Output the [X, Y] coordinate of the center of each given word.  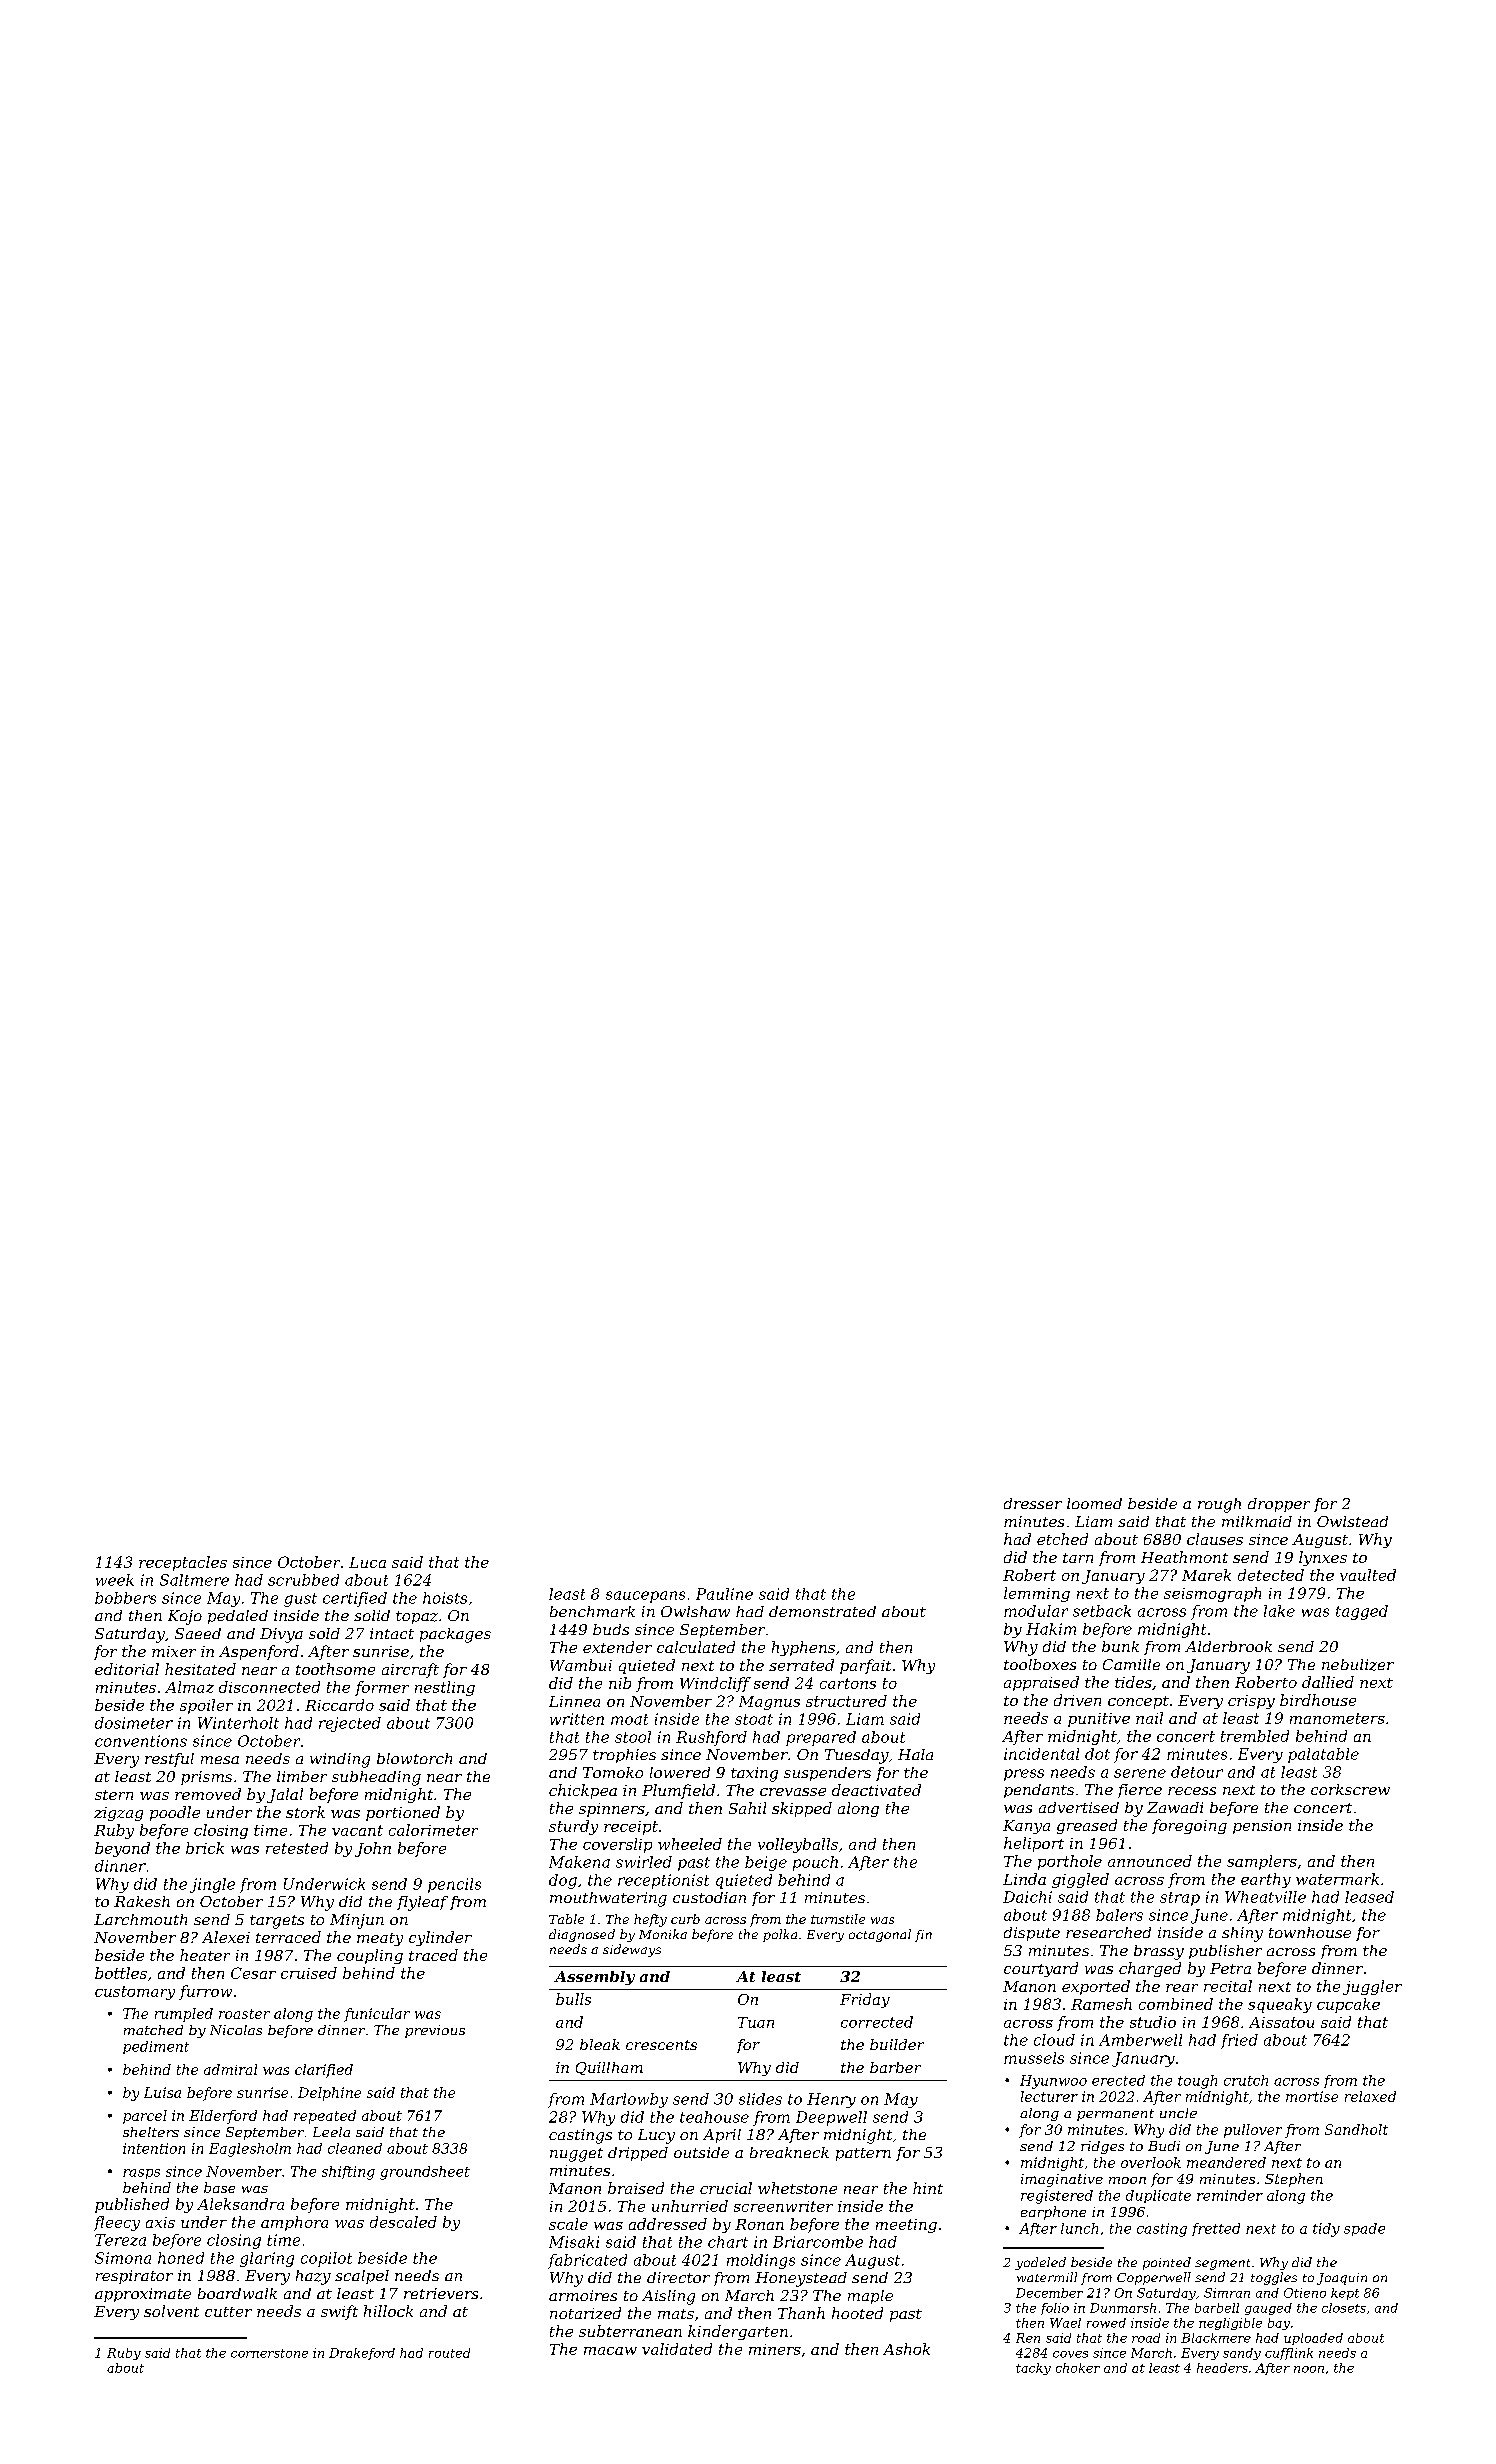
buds [611, 1629]
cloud [1054, 2040]
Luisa [162, 2092]
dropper [1279, 1505]
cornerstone [269, 2353]
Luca [367, 1562]
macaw [610, 2351]
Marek [1206, 1575]
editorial [127, 1669]
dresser [1033, 1503]
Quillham [609, 2068]
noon [1309, 2369]
